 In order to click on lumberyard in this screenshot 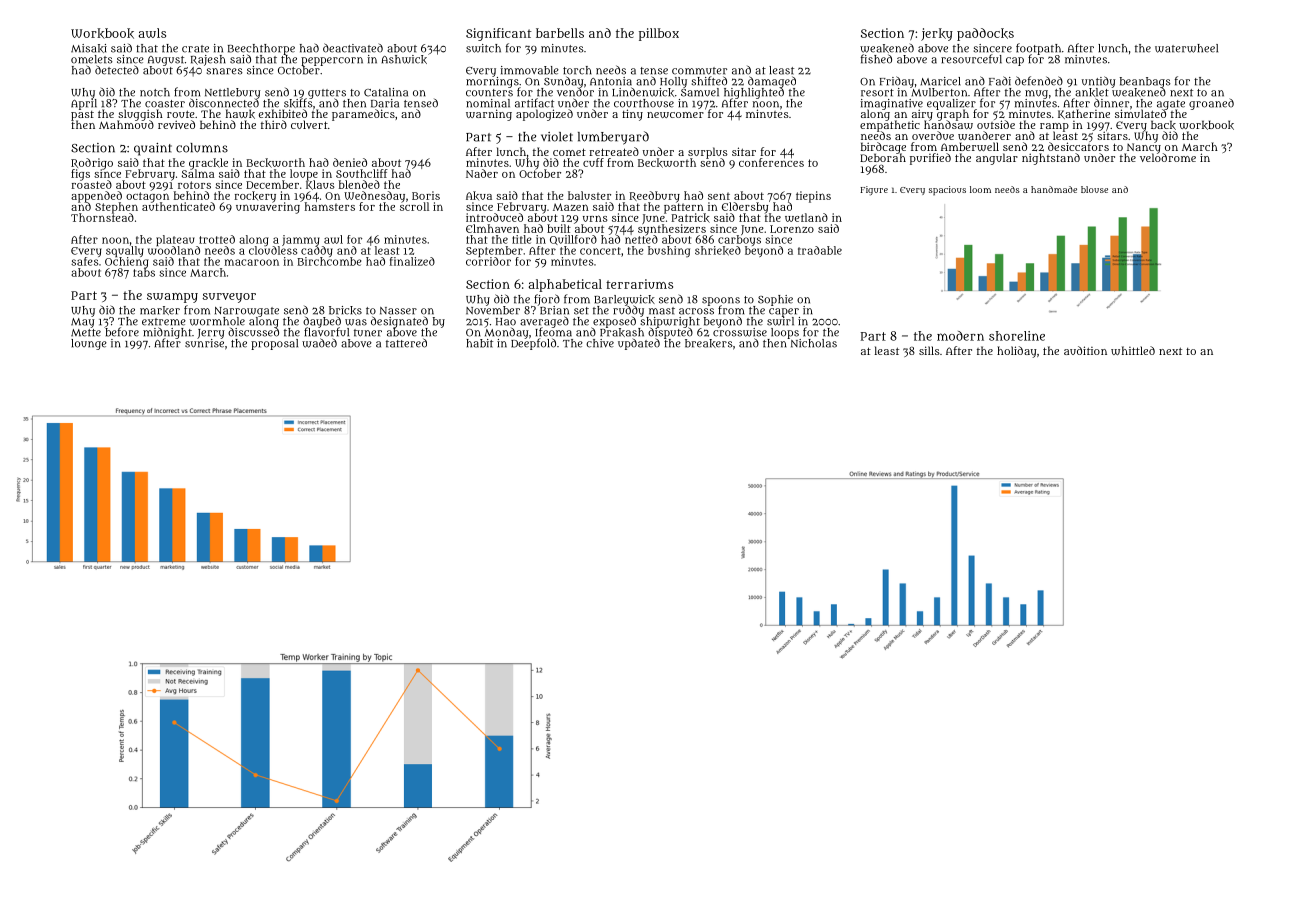, I will do `click(613, 138)`.
